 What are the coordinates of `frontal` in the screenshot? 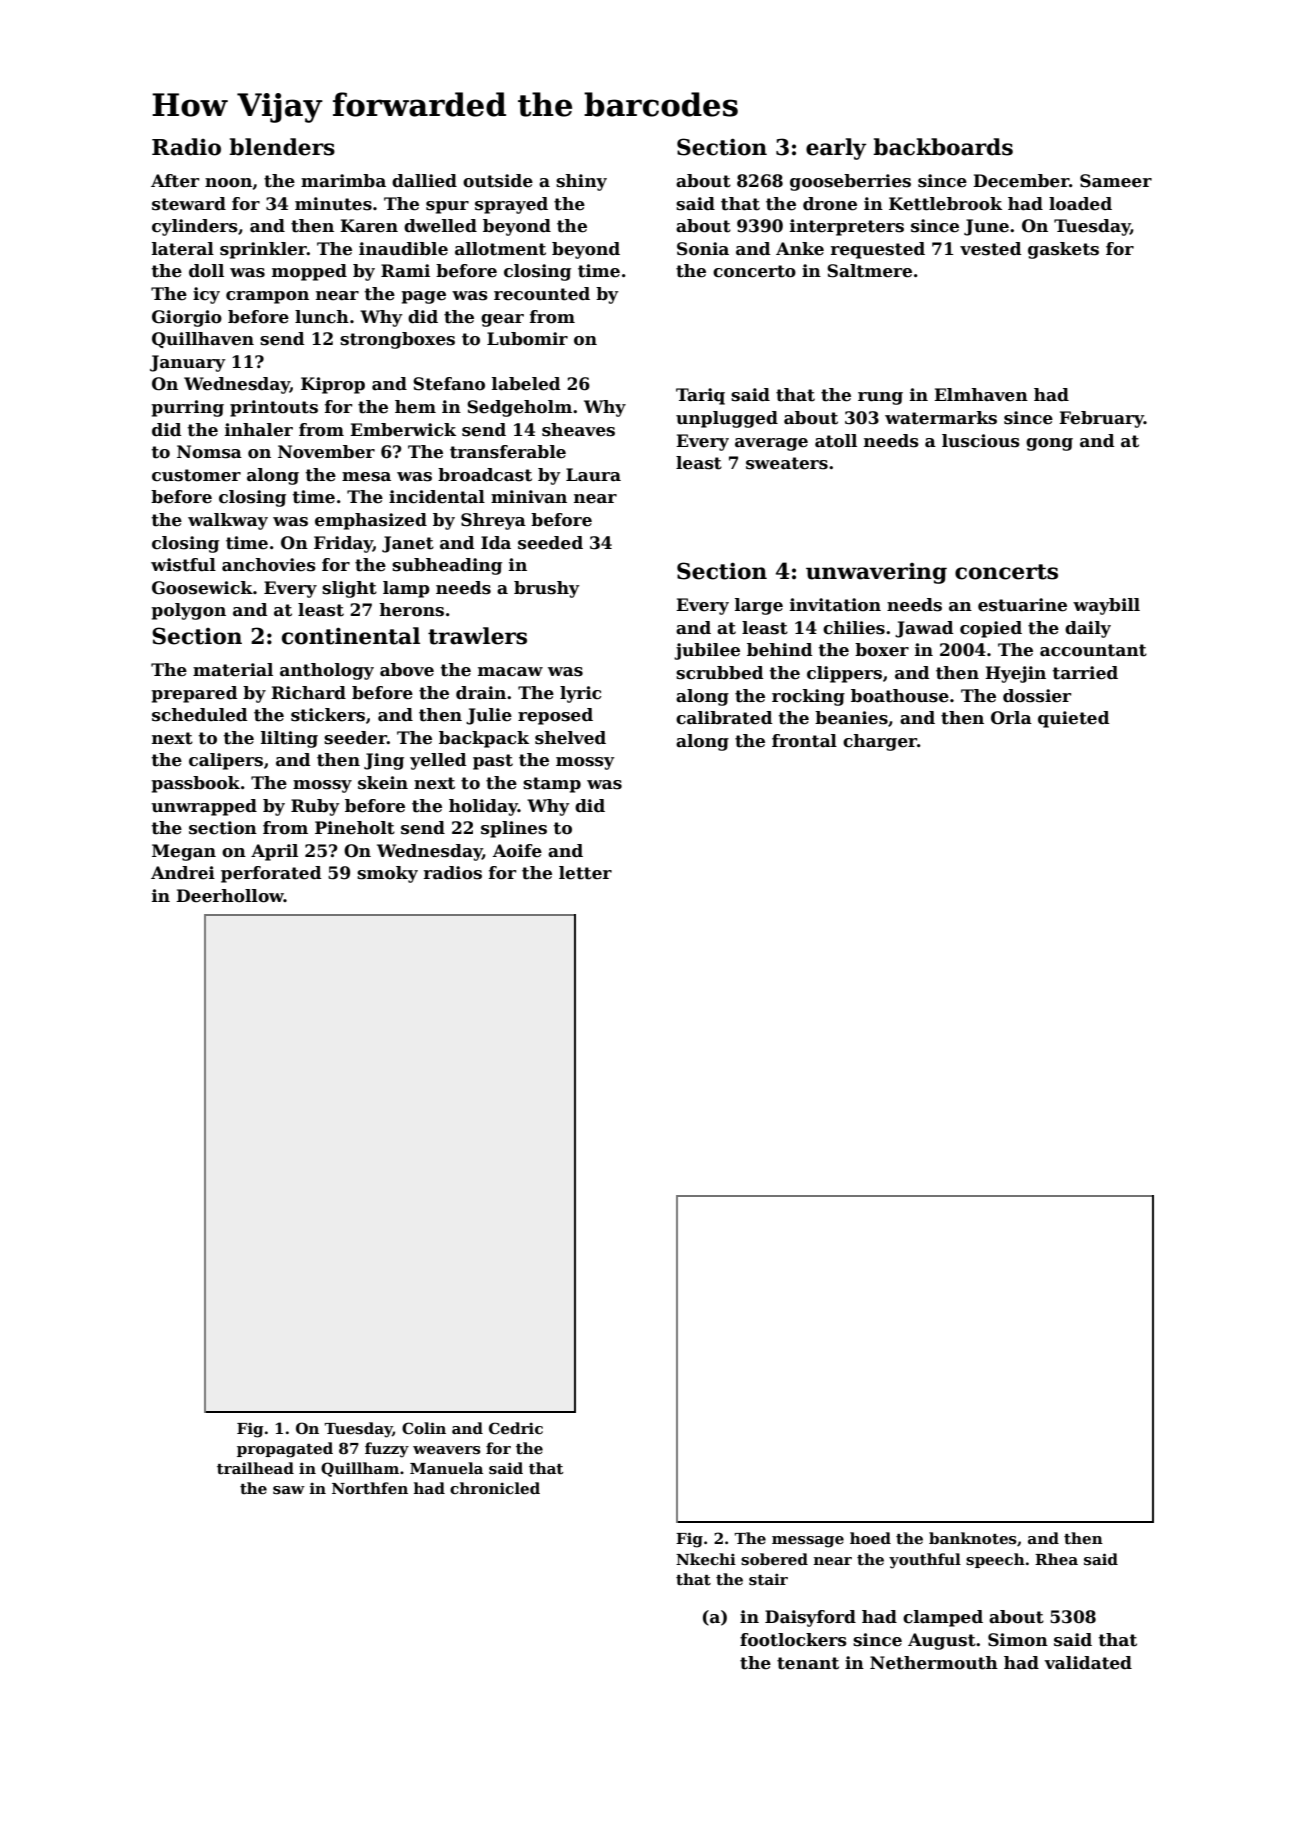 It's located at (804, 741).
